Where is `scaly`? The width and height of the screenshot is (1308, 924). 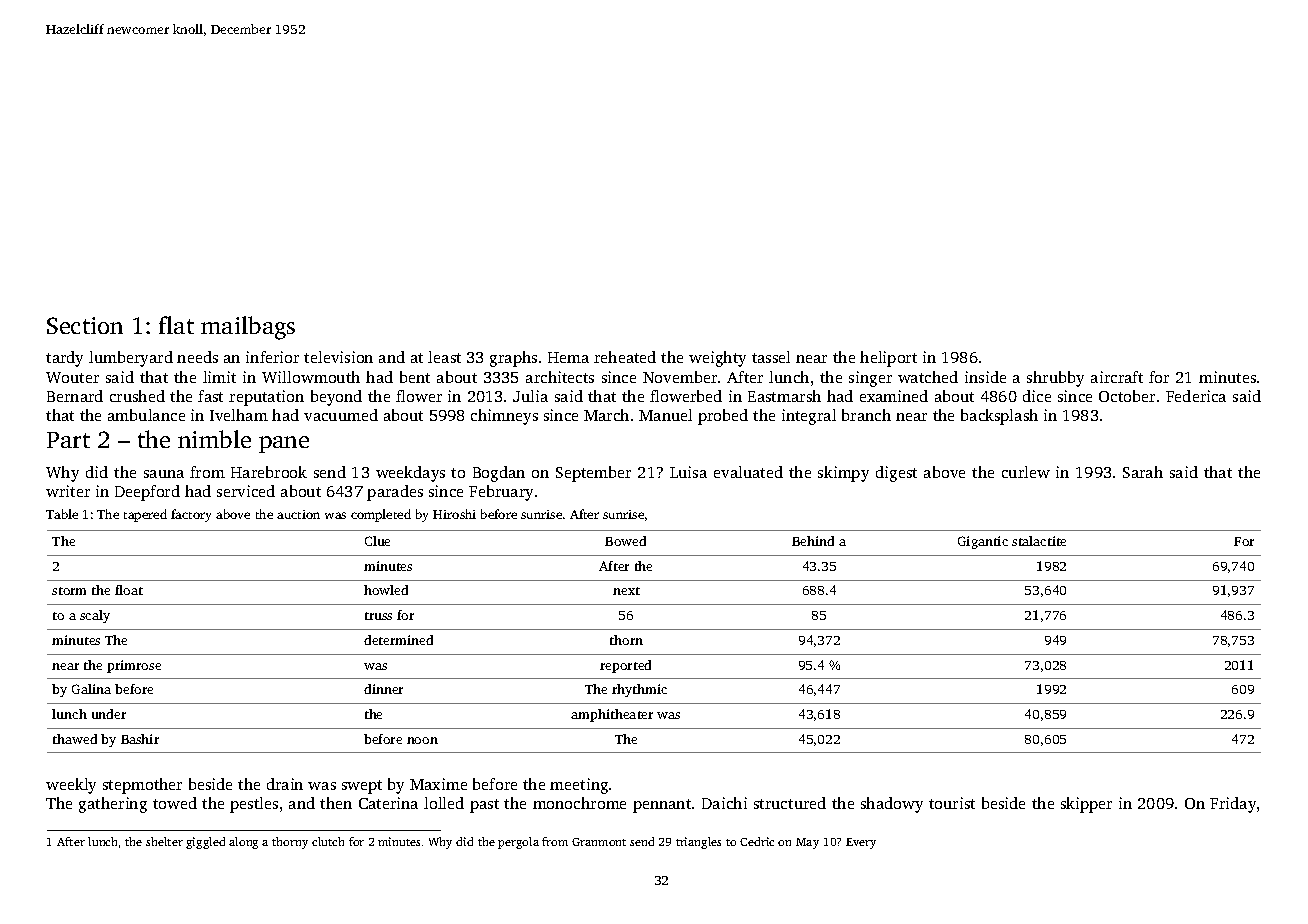
scaly is located at coordinates (95, 616).
